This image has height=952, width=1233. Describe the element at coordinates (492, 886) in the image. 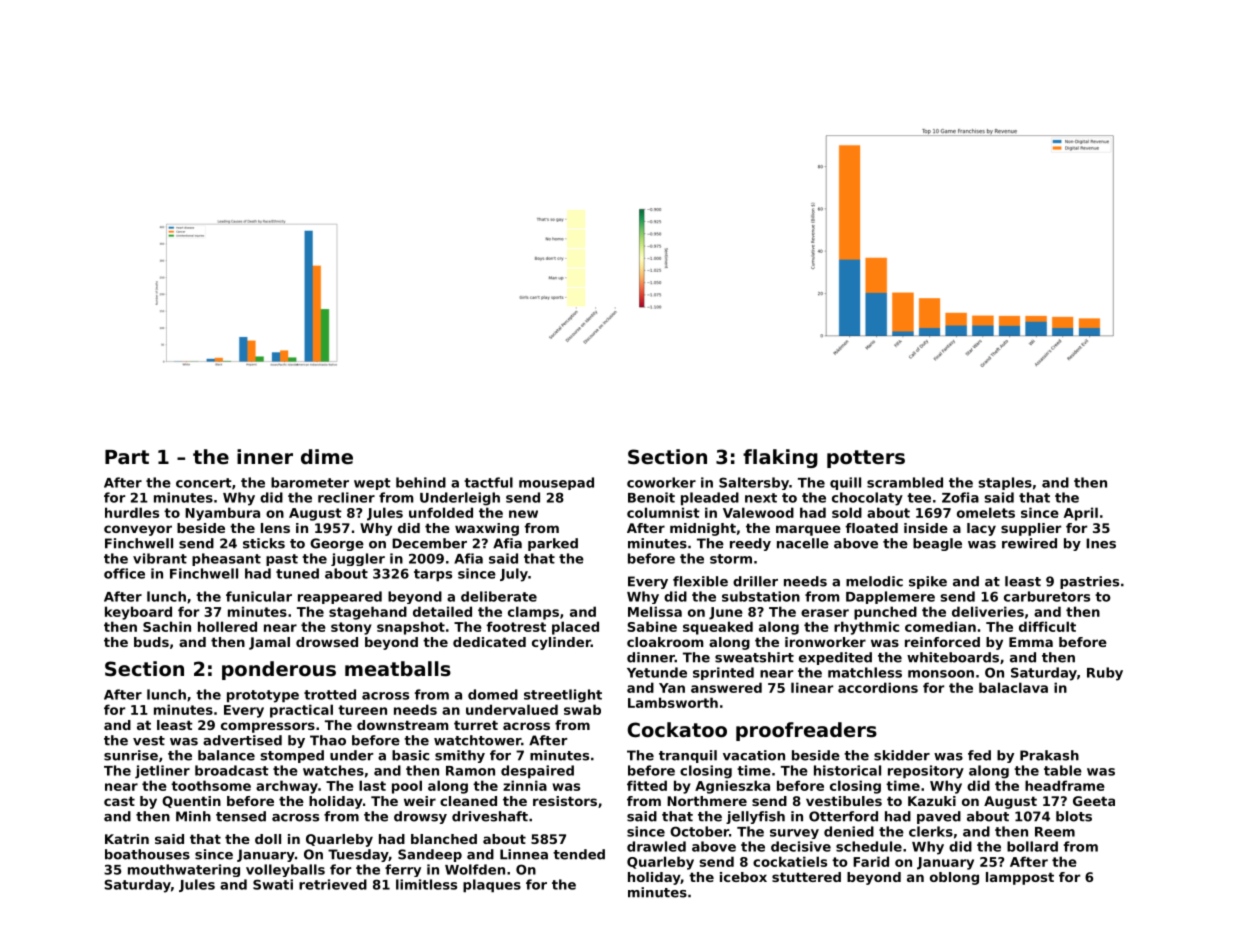

I see `plaques` at that location.
